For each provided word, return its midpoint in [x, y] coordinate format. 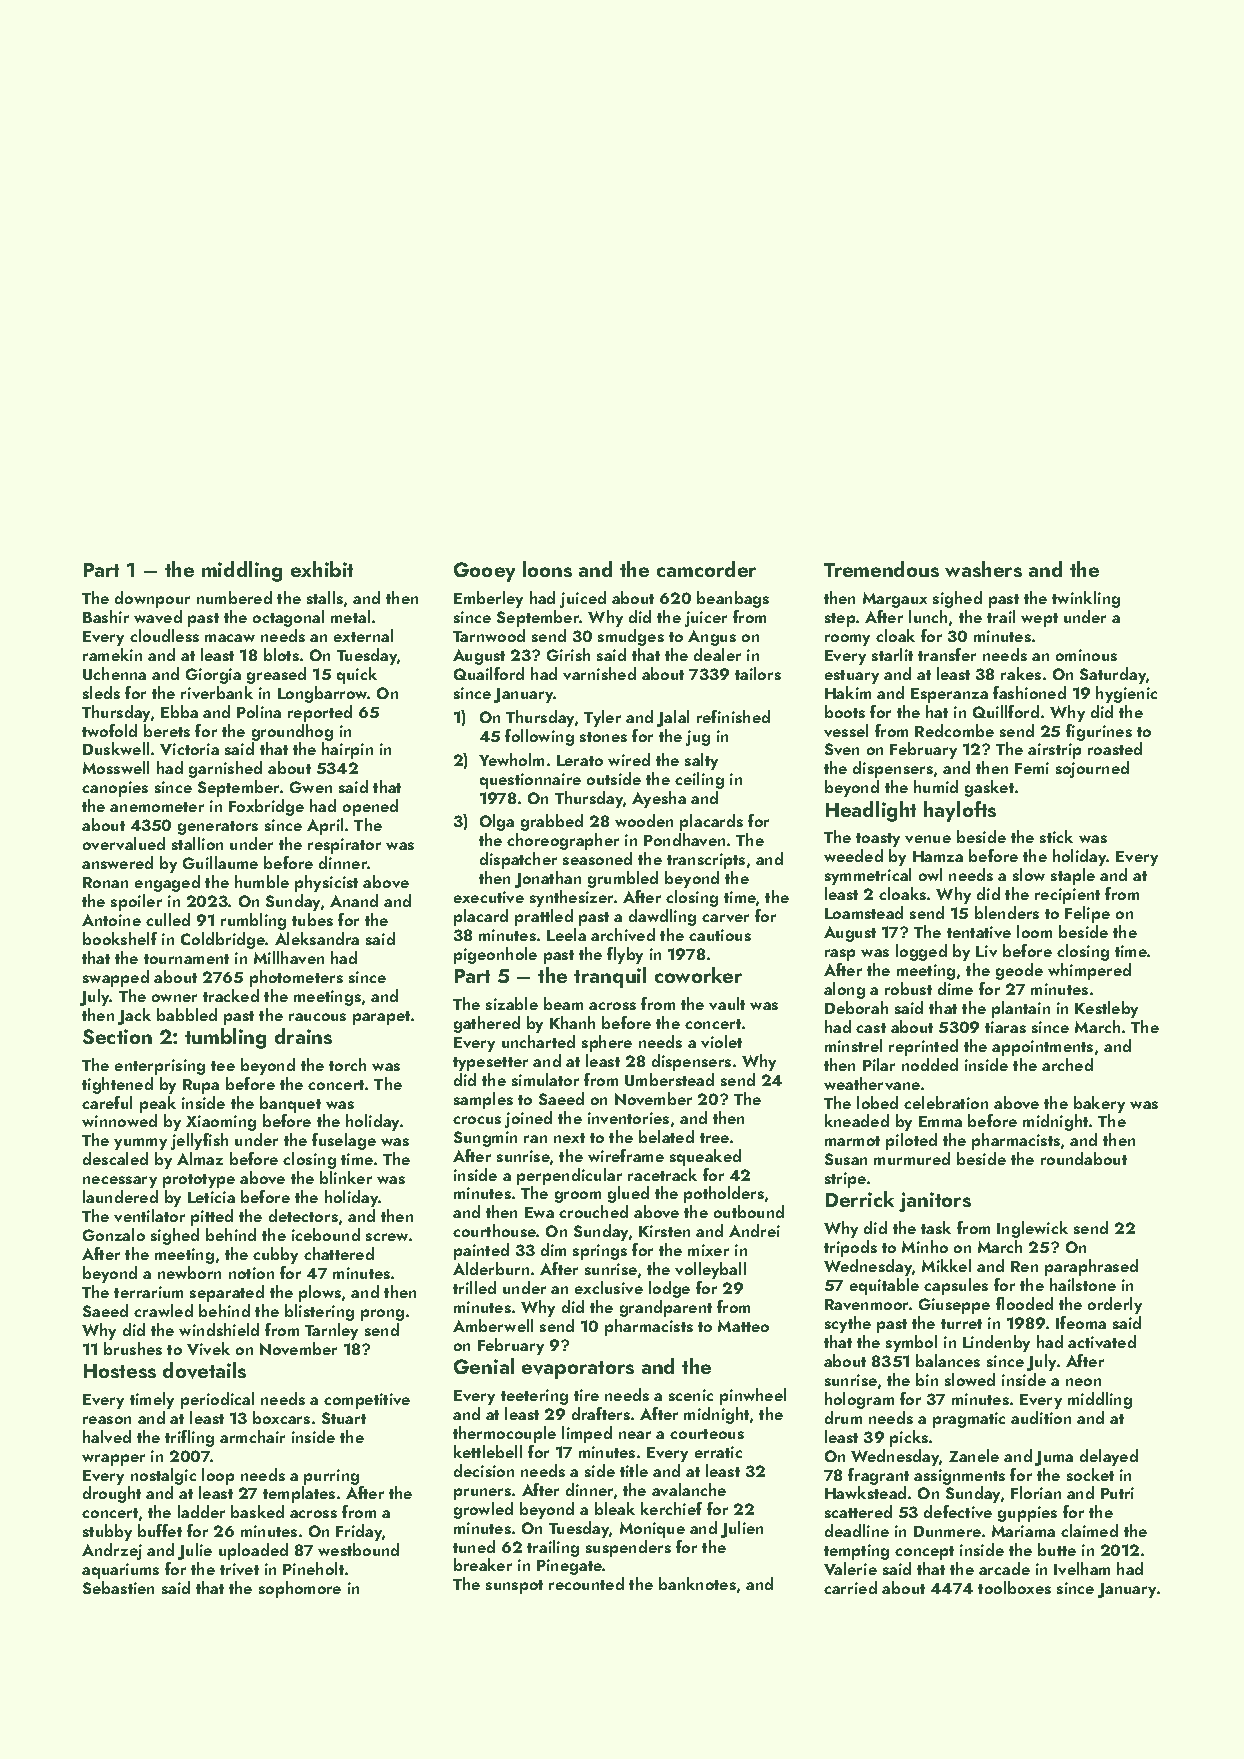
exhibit [322, 569]
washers [983, 569]
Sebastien [118, 1587]
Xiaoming [221, 1123]
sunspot [514, 1587]
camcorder [706, 569]
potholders [724, 1194]
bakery [1099, 1104]
